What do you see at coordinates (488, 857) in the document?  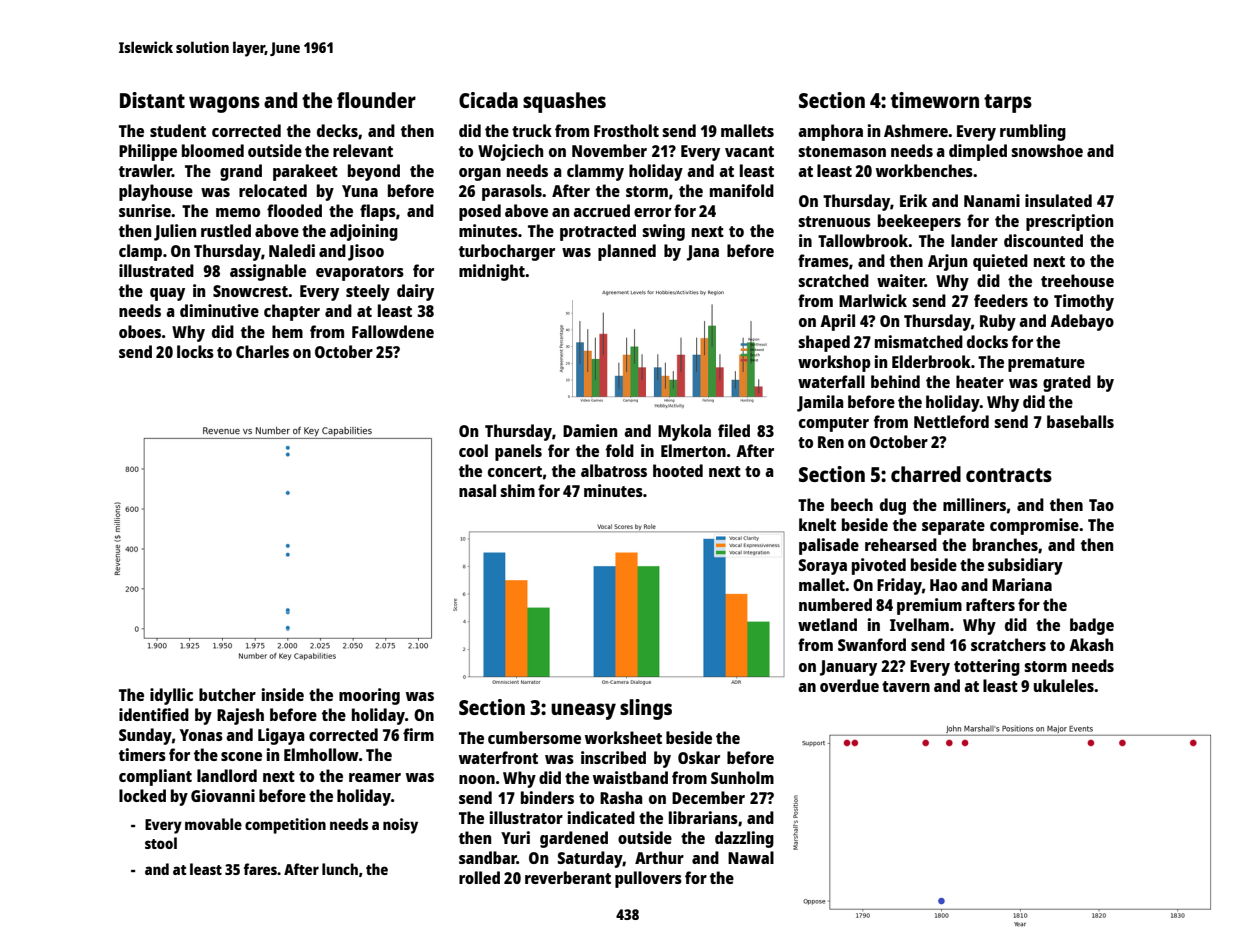 I see `sandbar` at bounding box center [488, 857].
